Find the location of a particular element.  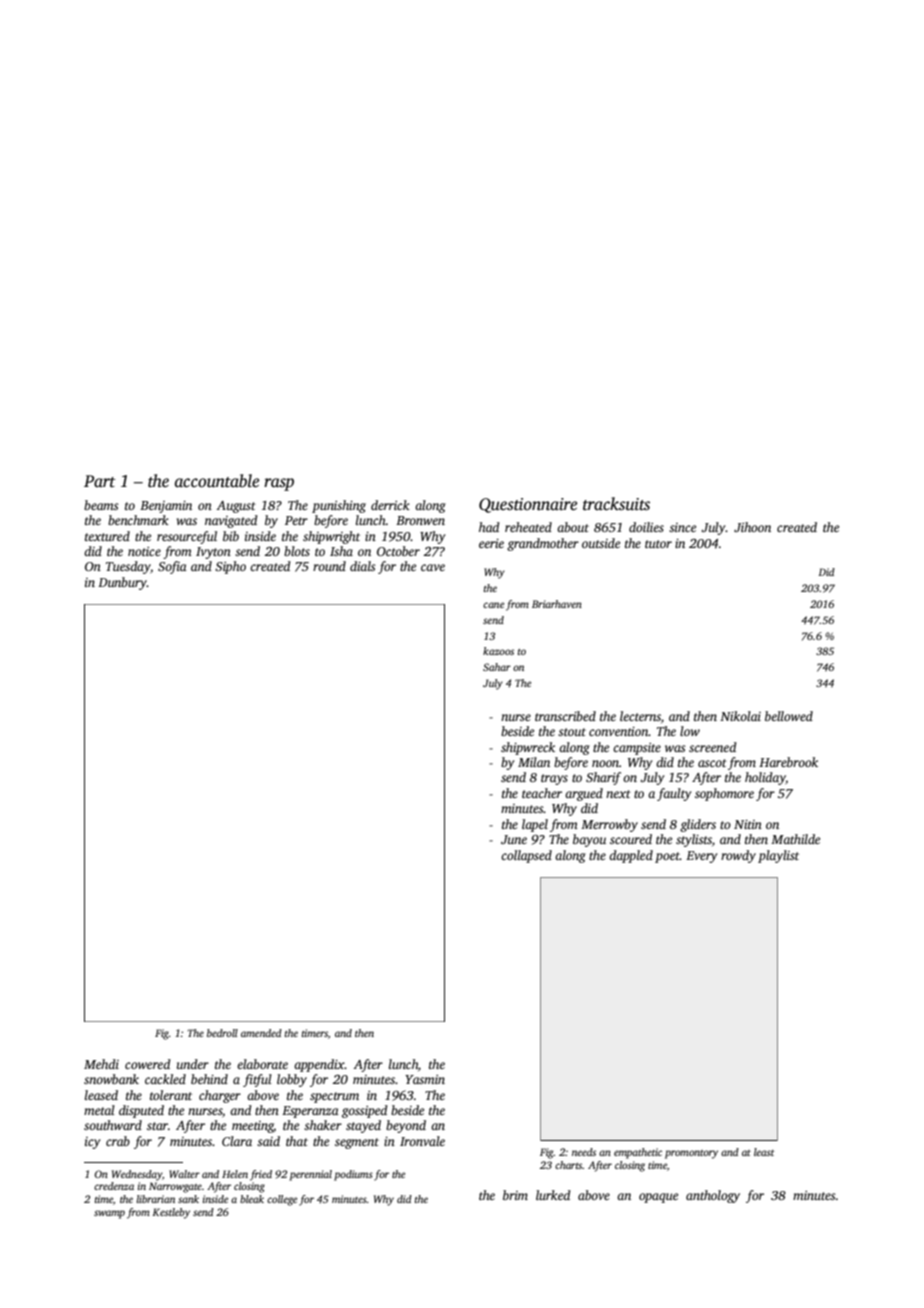

college is located at coordinates (282, 1200).
